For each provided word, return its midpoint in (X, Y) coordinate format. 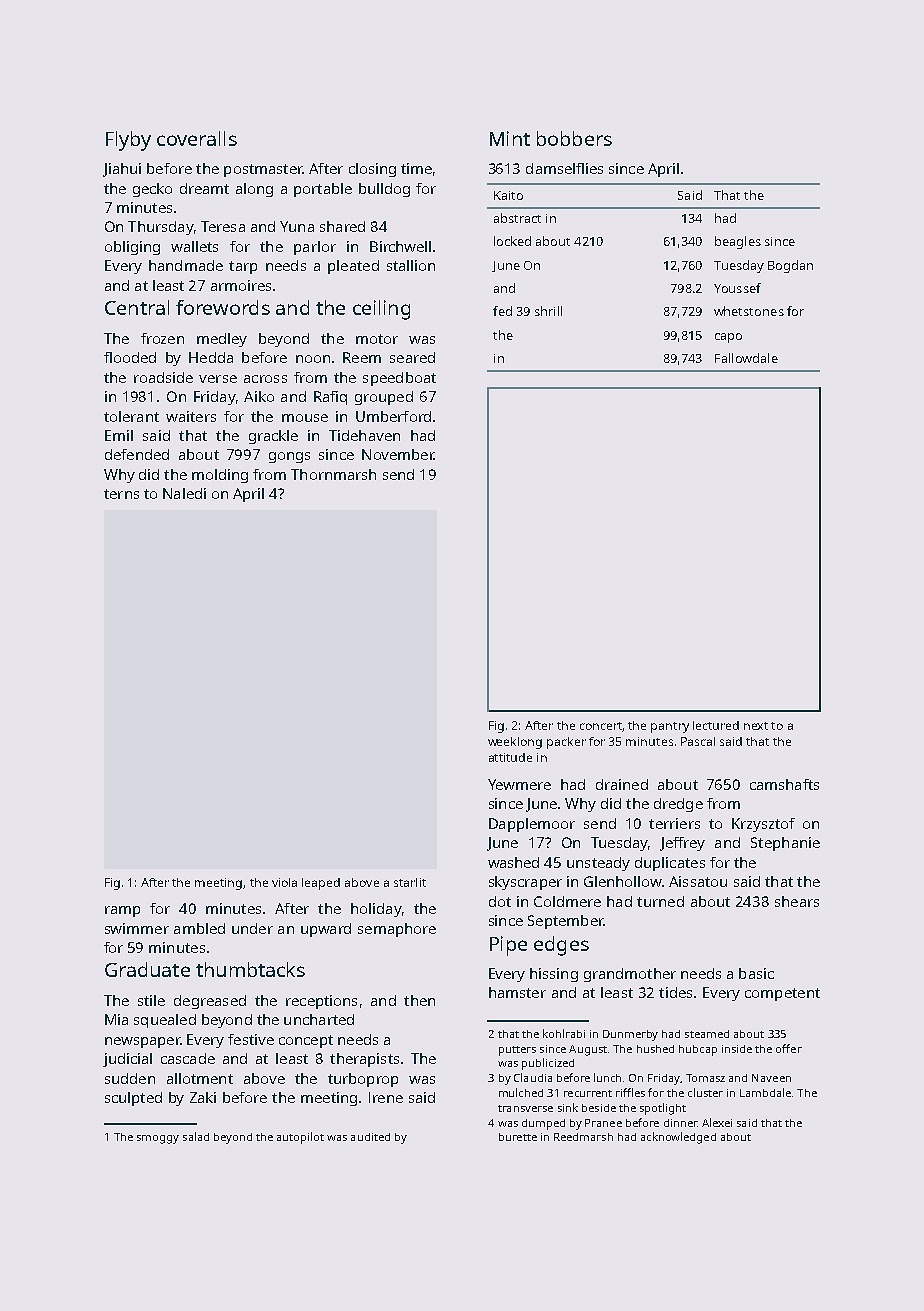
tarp (243, 267)
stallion (411, 265)
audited (370, 1137)
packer (566, 743)
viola (284, 882)
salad (196, 1136)
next (756, 726)
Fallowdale (746, 358)
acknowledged (678, 1138)
